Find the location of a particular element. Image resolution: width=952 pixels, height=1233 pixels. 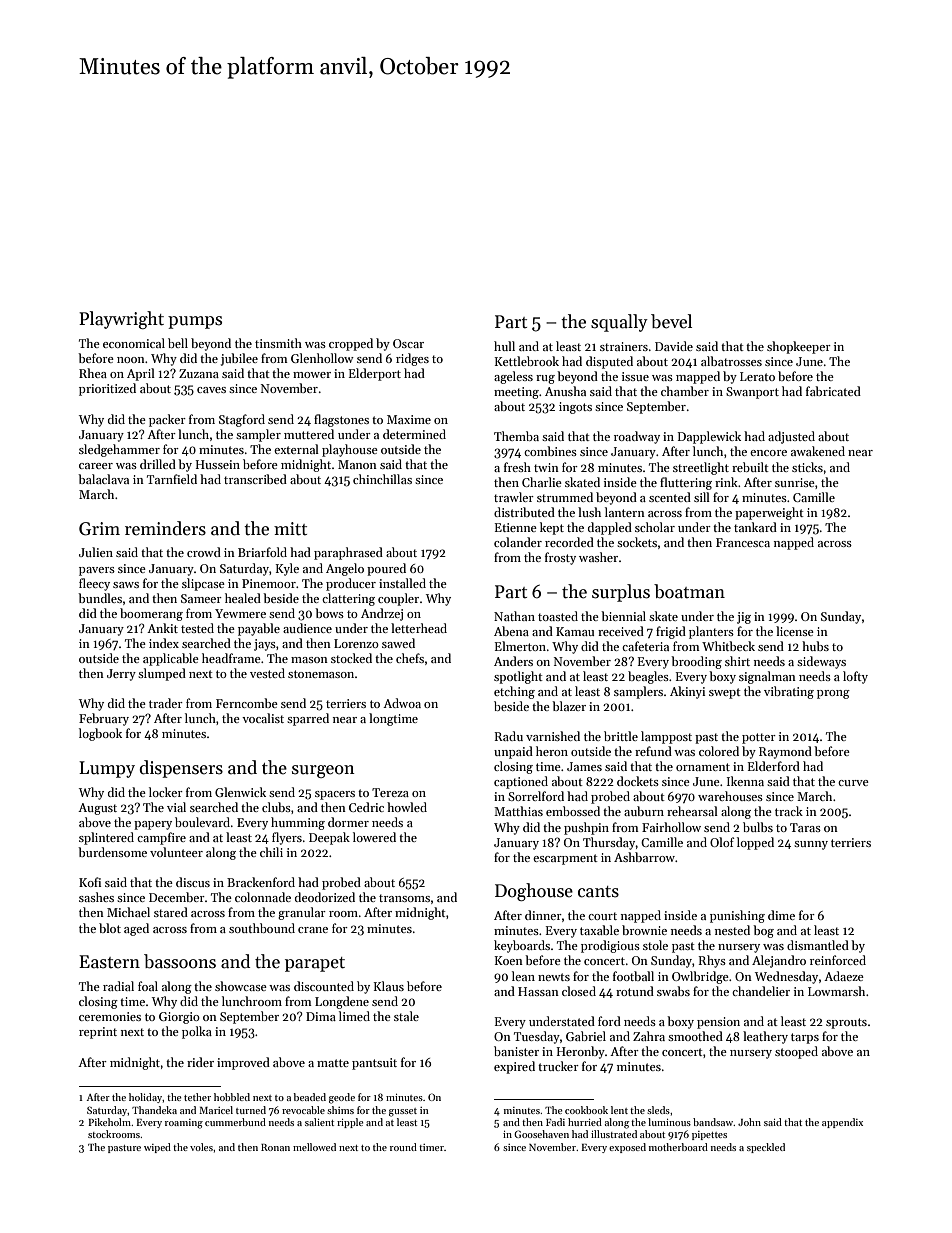

headframe is located at coordinates (231, 658).
